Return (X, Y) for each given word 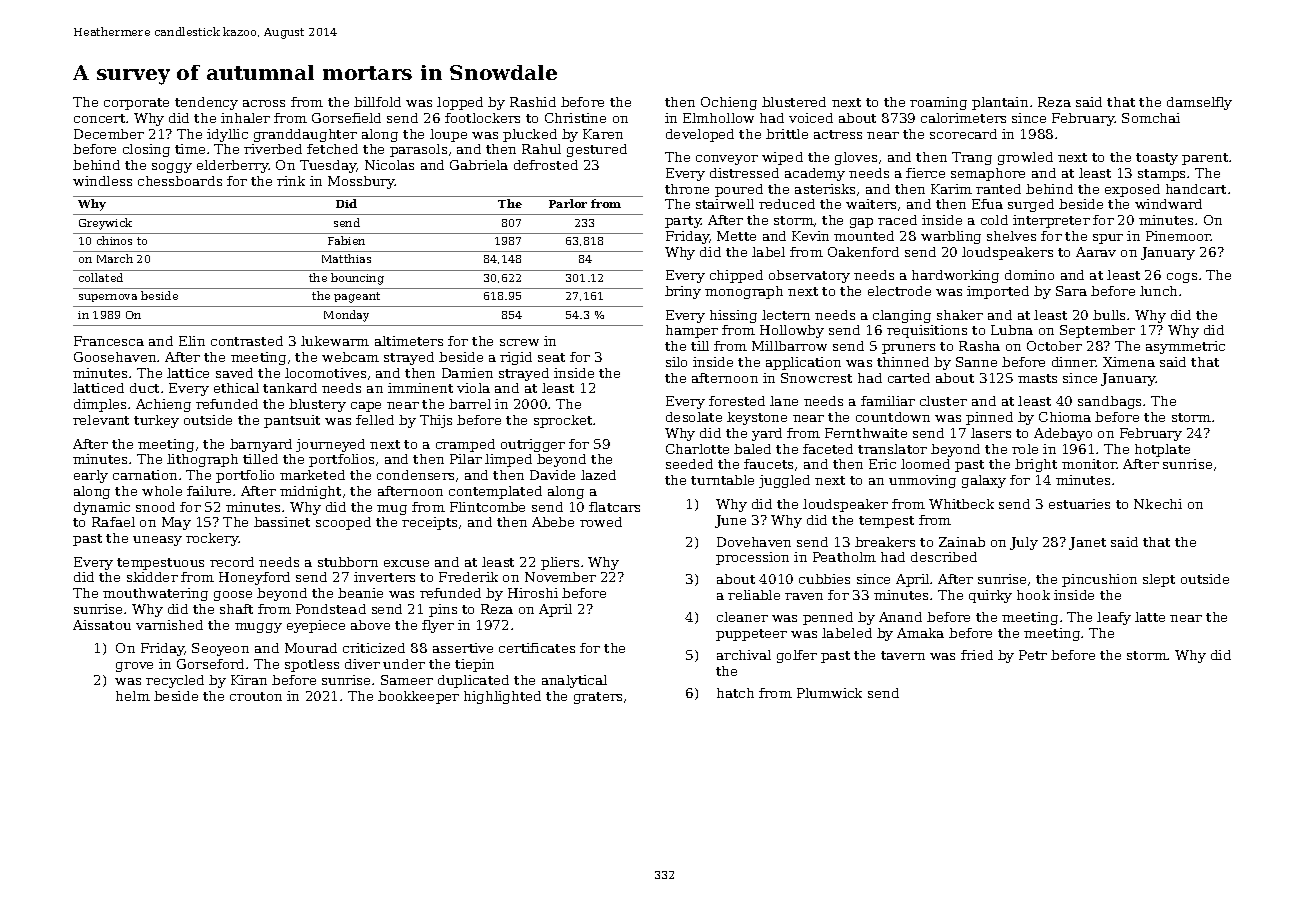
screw (519, 342)
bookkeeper (418, 697)
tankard (290, 388)
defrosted (546, 165)
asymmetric (1185, 347)
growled (1025, 158)
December (109, 134)
